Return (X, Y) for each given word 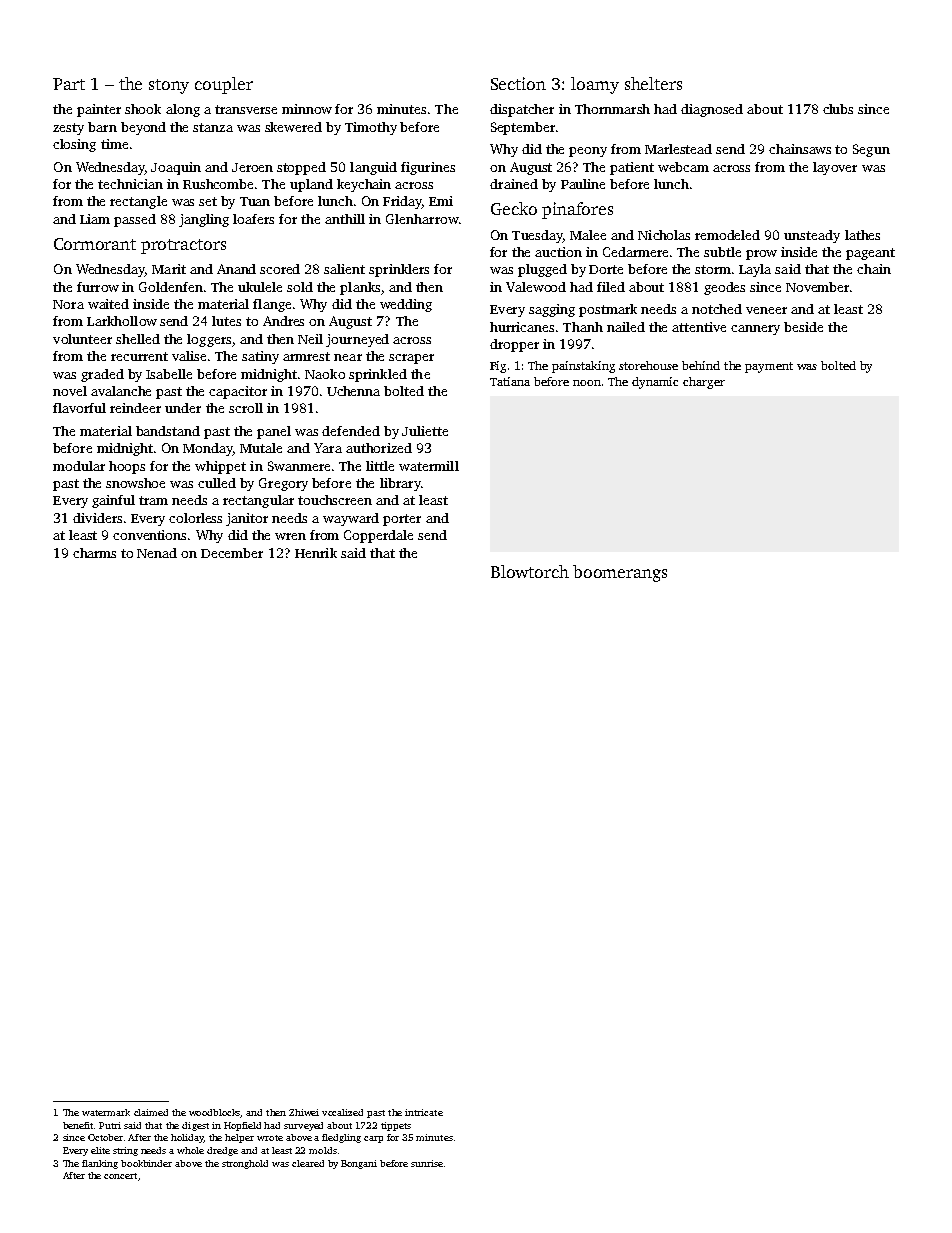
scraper (411, 359)
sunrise (427, 1163)
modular (79, 466)
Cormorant (95, 244)
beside (803, 327)
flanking (100, 1164)
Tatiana (510, 381)
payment (769, 367)
